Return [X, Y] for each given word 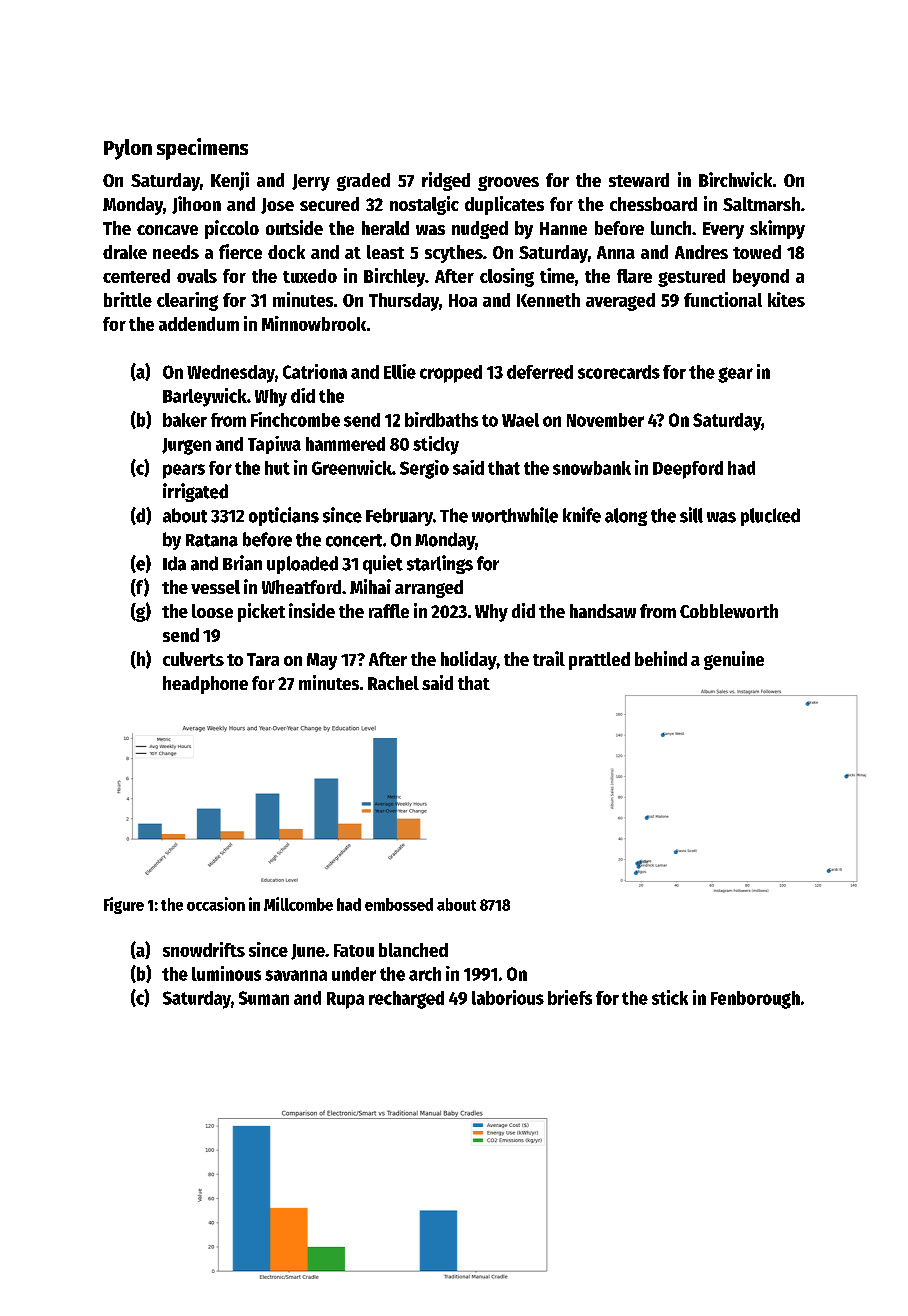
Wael [520, 420]
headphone [205, 685]
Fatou [354, 950]
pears [184, 471]
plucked [770, 517]
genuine [734, 660]
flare [634, 276]
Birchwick [735, 179]
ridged [446, 181]
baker [185, 420]
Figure [124, 905]
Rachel [393, 683]
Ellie [400, 371]
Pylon [128, 149]
